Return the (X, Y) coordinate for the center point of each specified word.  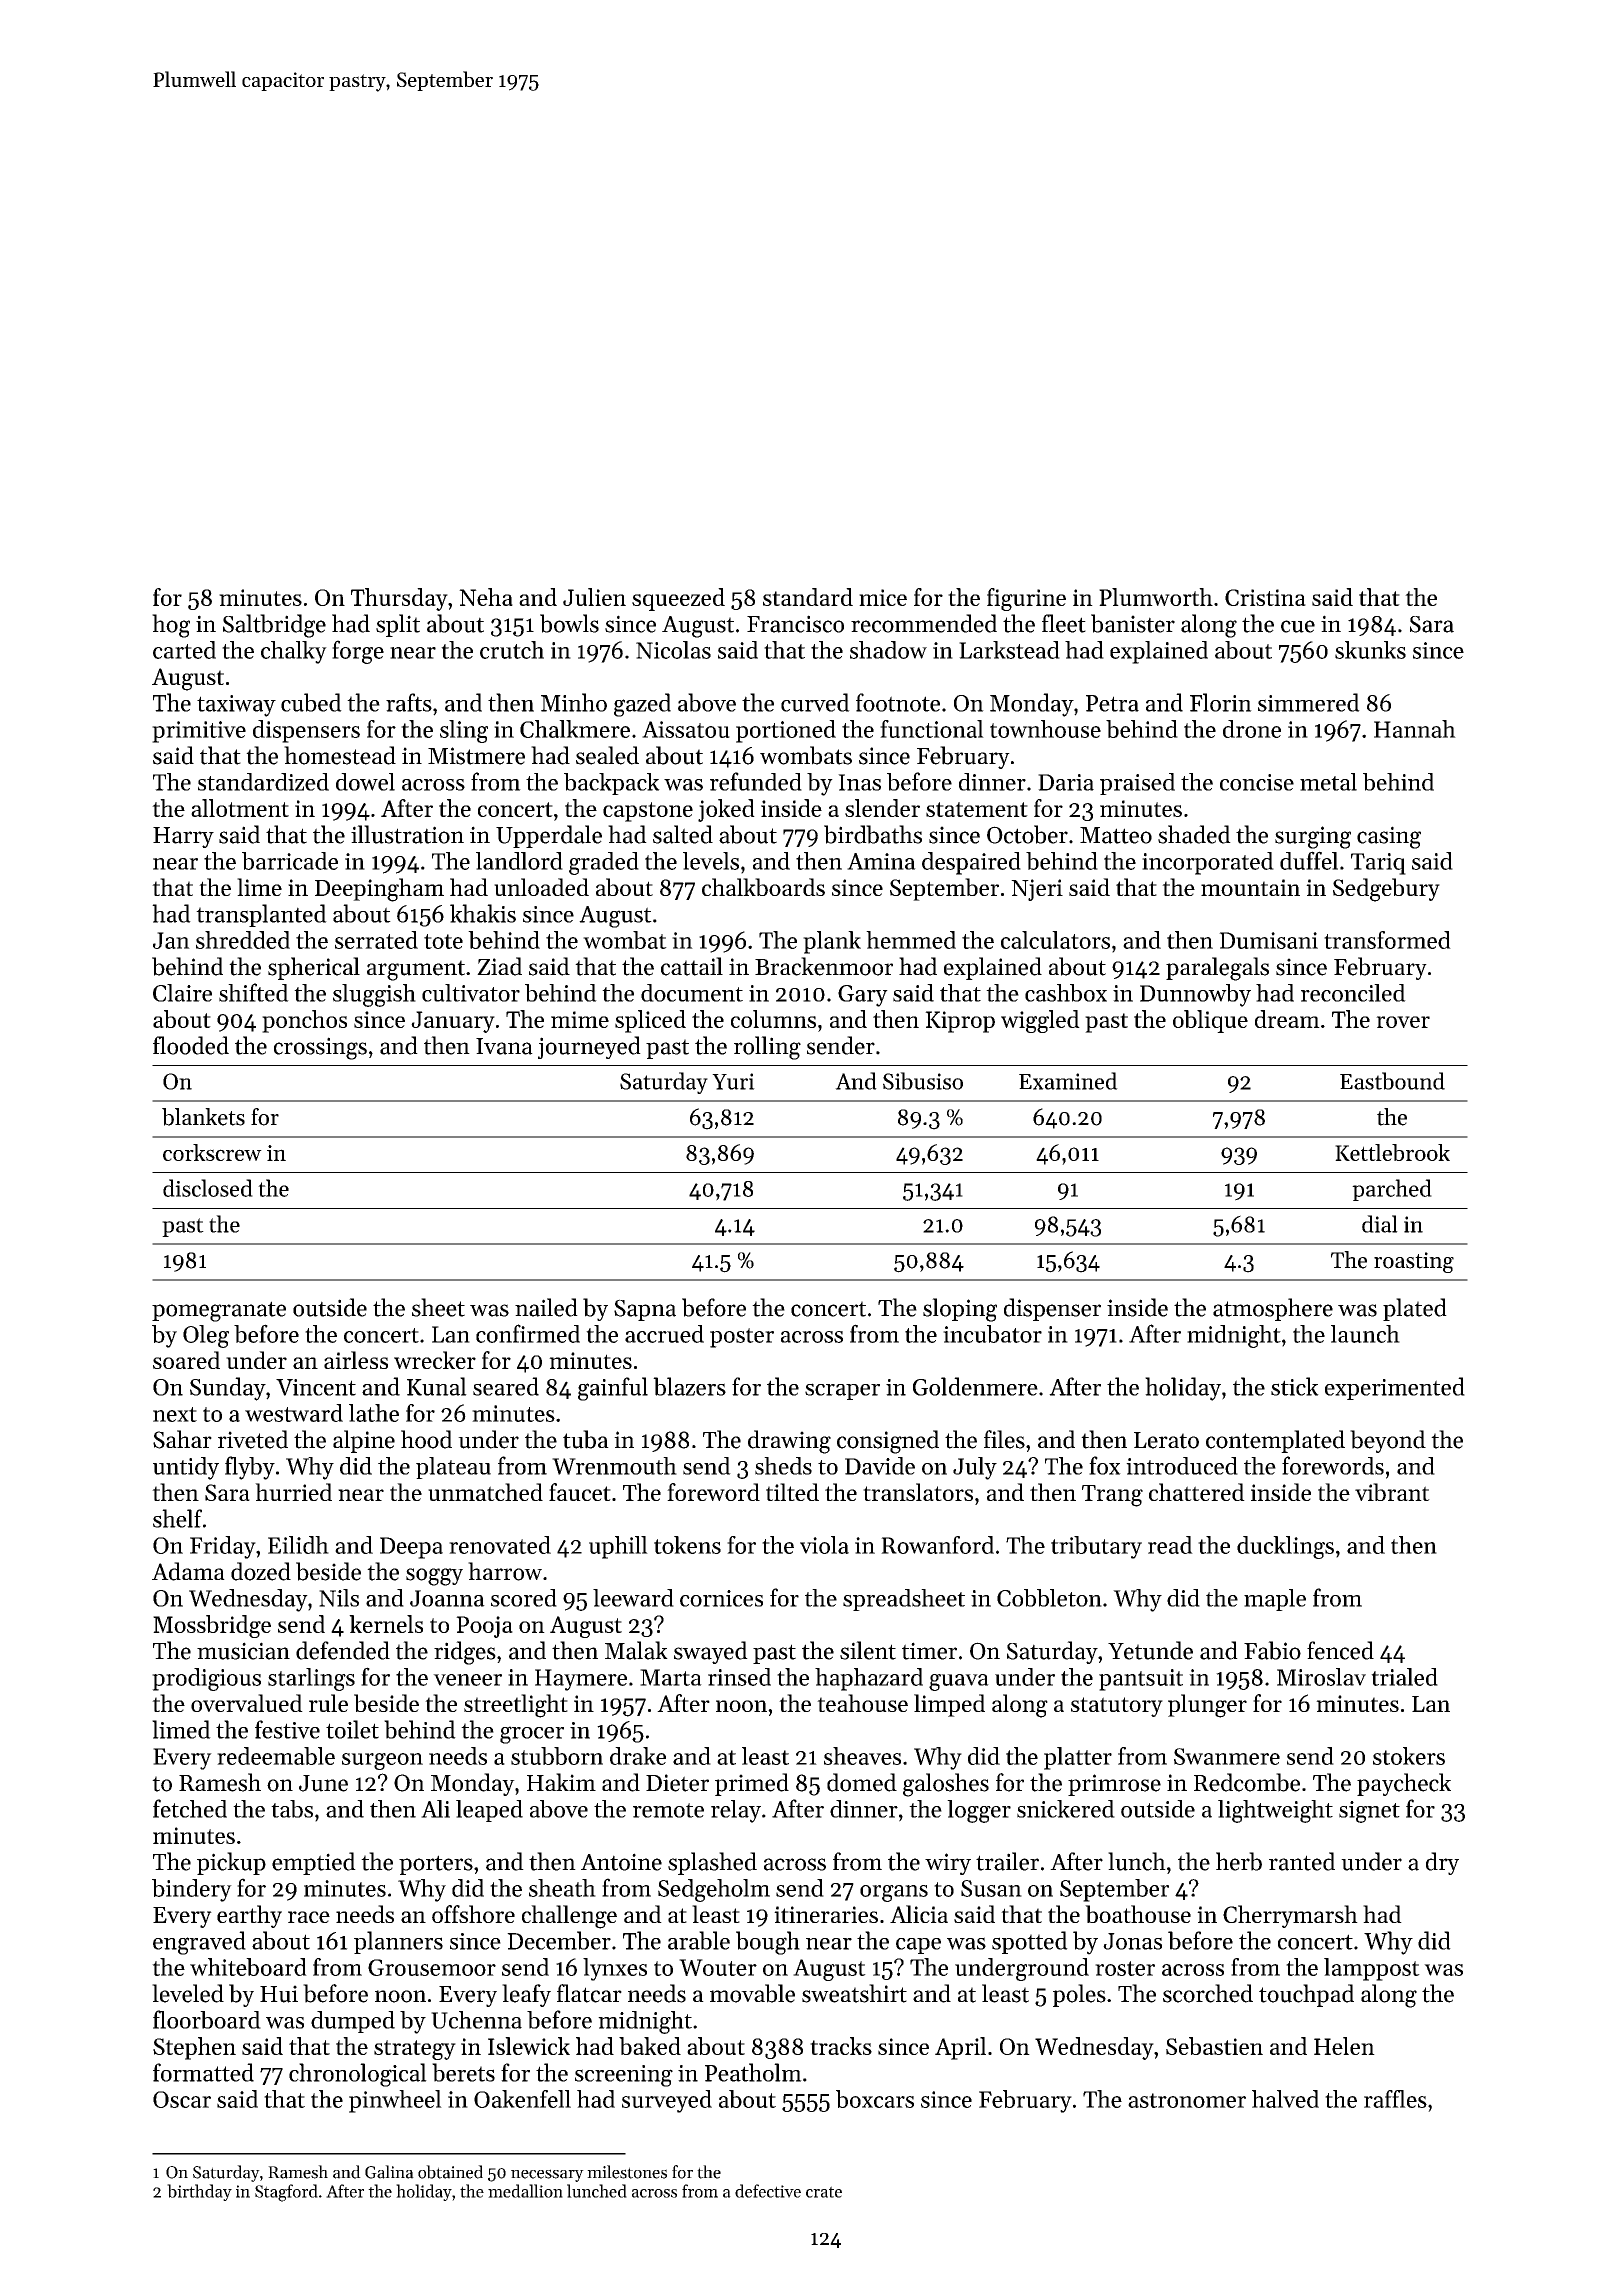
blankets (203, 1117)
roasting (1414, 1262)
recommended (924, 623)
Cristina (1265, 597)
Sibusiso (923, 1081)
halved (1285, 2099)
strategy (415, 2050)
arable (699, 1940)
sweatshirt (854, 1993)
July (975, 1468)
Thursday (399, 599)
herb (1239, 1861)
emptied (314, 1863)
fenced (1340, 1650)
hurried (293, 1492)
